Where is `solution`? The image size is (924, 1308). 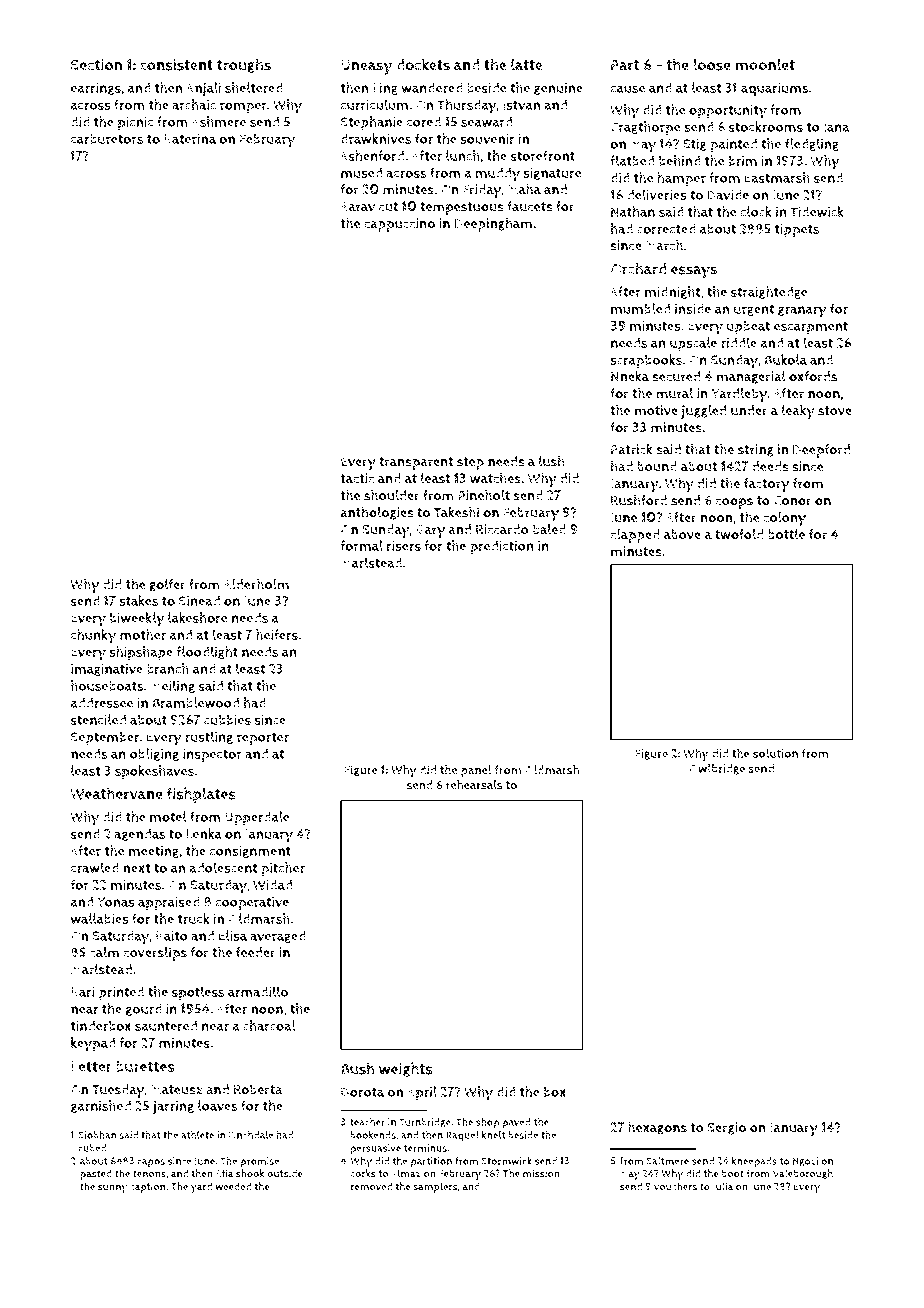 solution is located at coordinates (775, 753).
